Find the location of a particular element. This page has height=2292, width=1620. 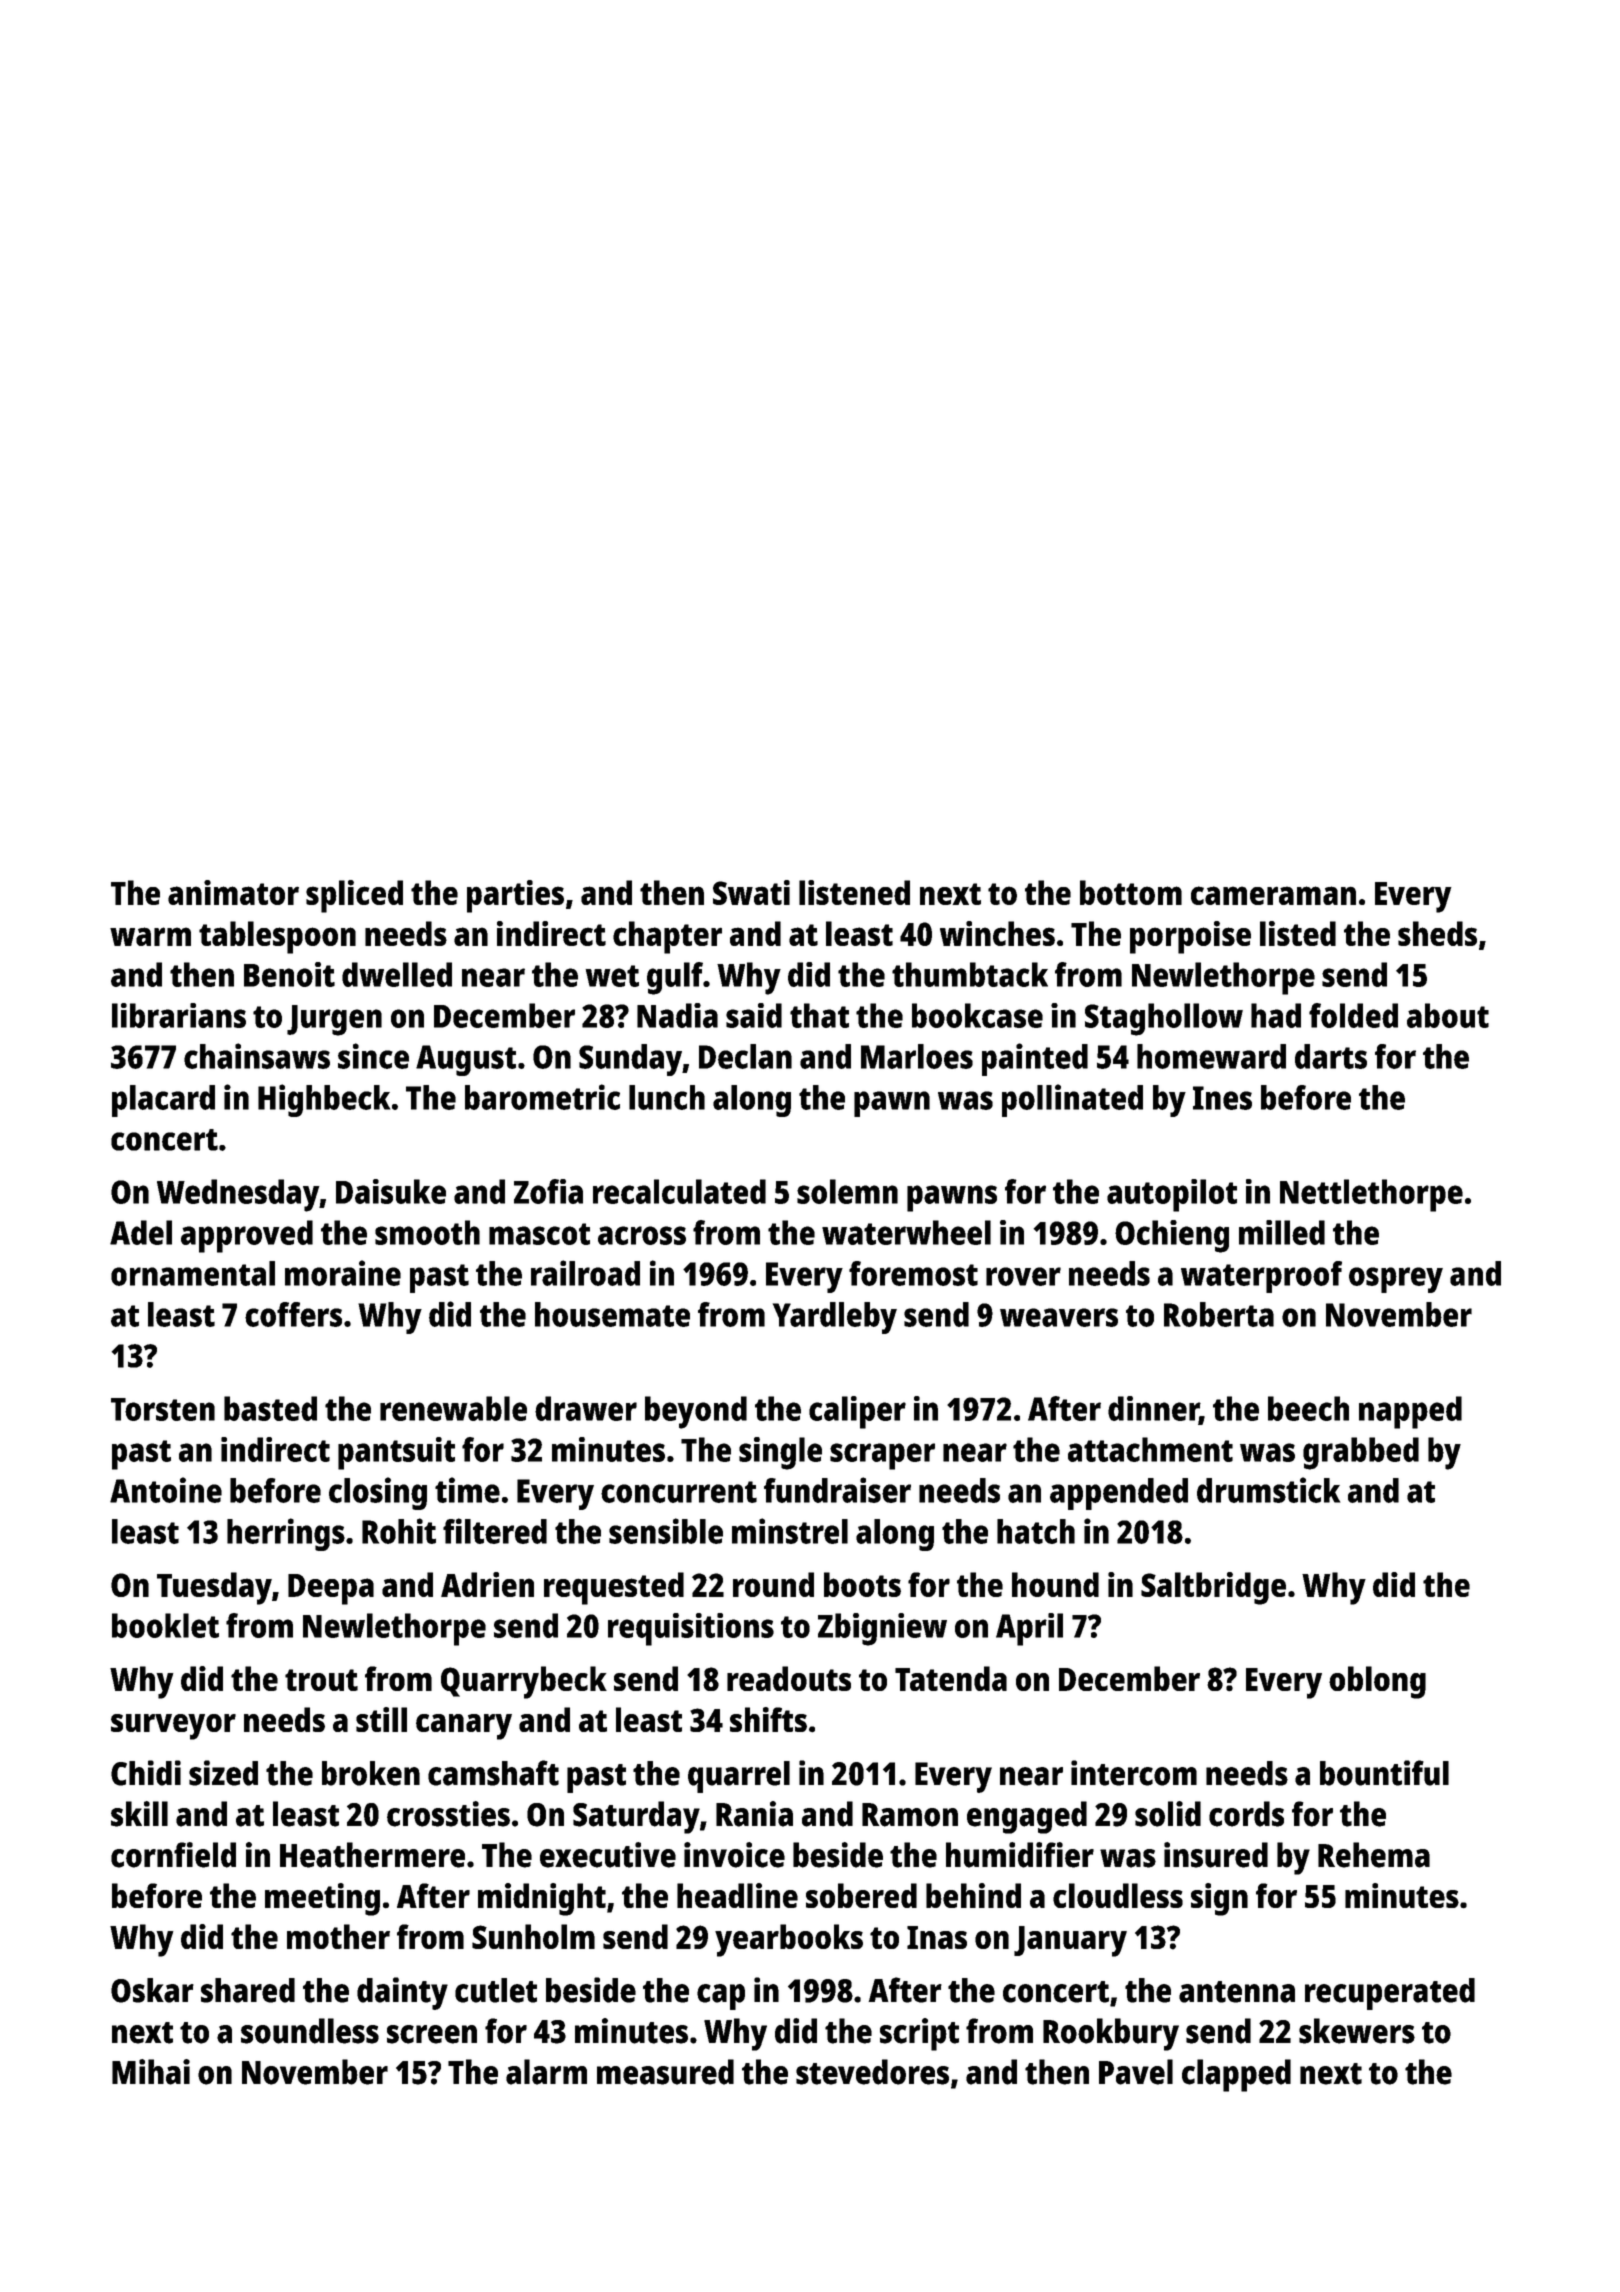

Saltbridge is located at coordinates (1213, 1588).
